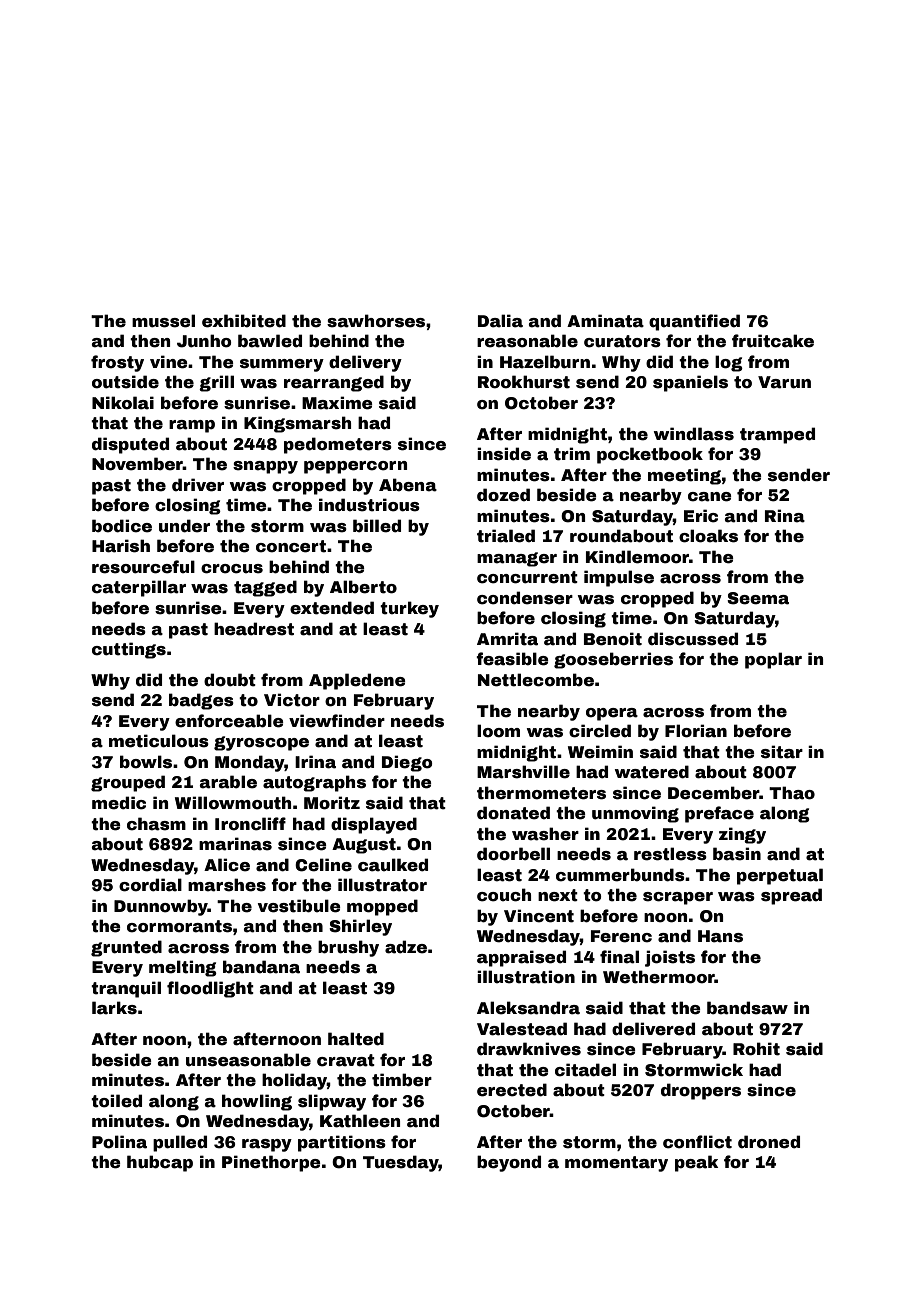 The image size is (924, 1314). Describe the element at coordinates (613, 660) in the document. I see `gooseberries` at that location.
